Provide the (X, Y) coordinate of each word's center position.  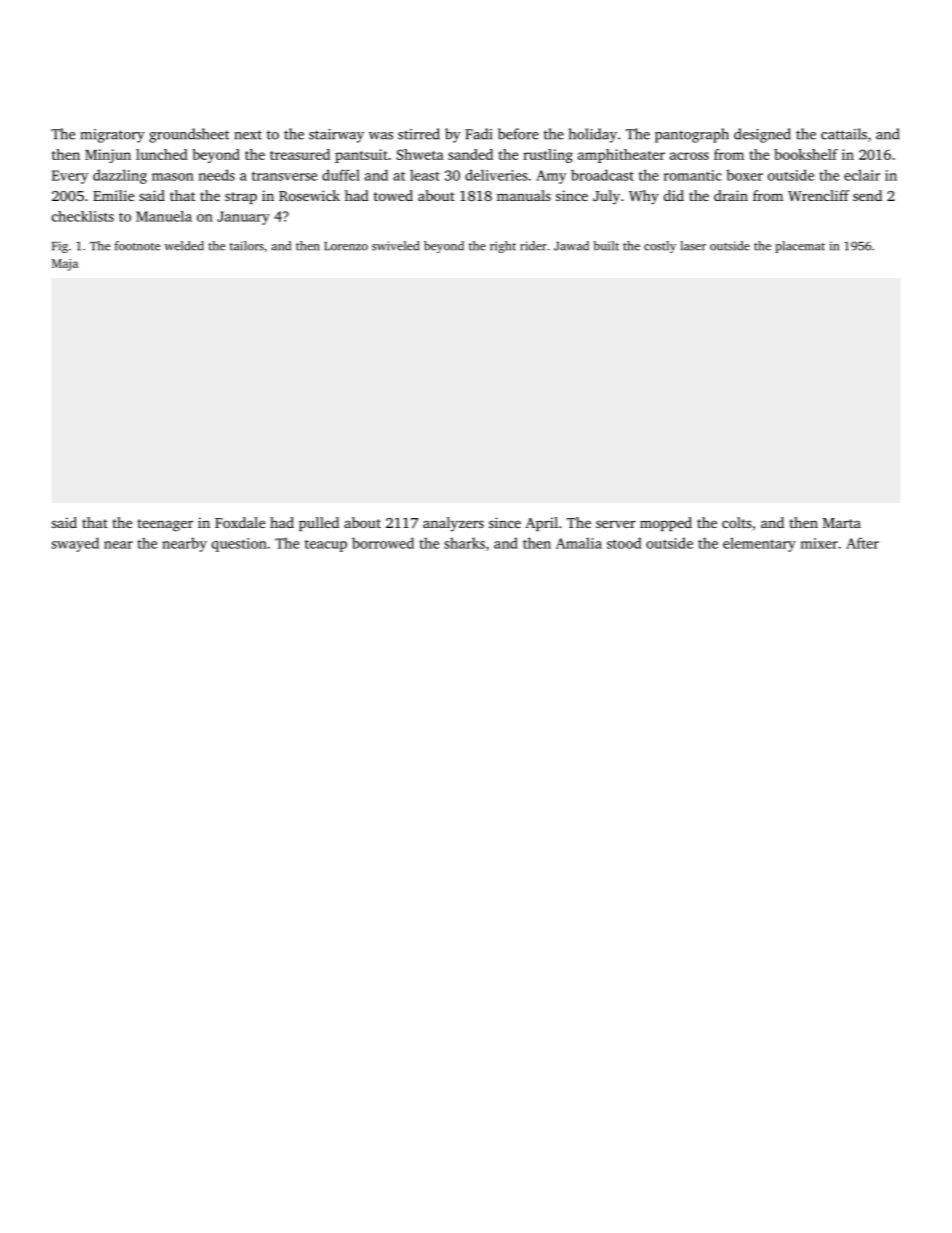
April (541, 524)
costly (660, 247)
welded (184, 246)
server (616, 524)
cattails (844, 134)
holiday (593, 135)
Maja (65, 265)
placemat (800, 247)
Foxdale (240, 522)
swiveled (395, 246)
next (248, 135)
